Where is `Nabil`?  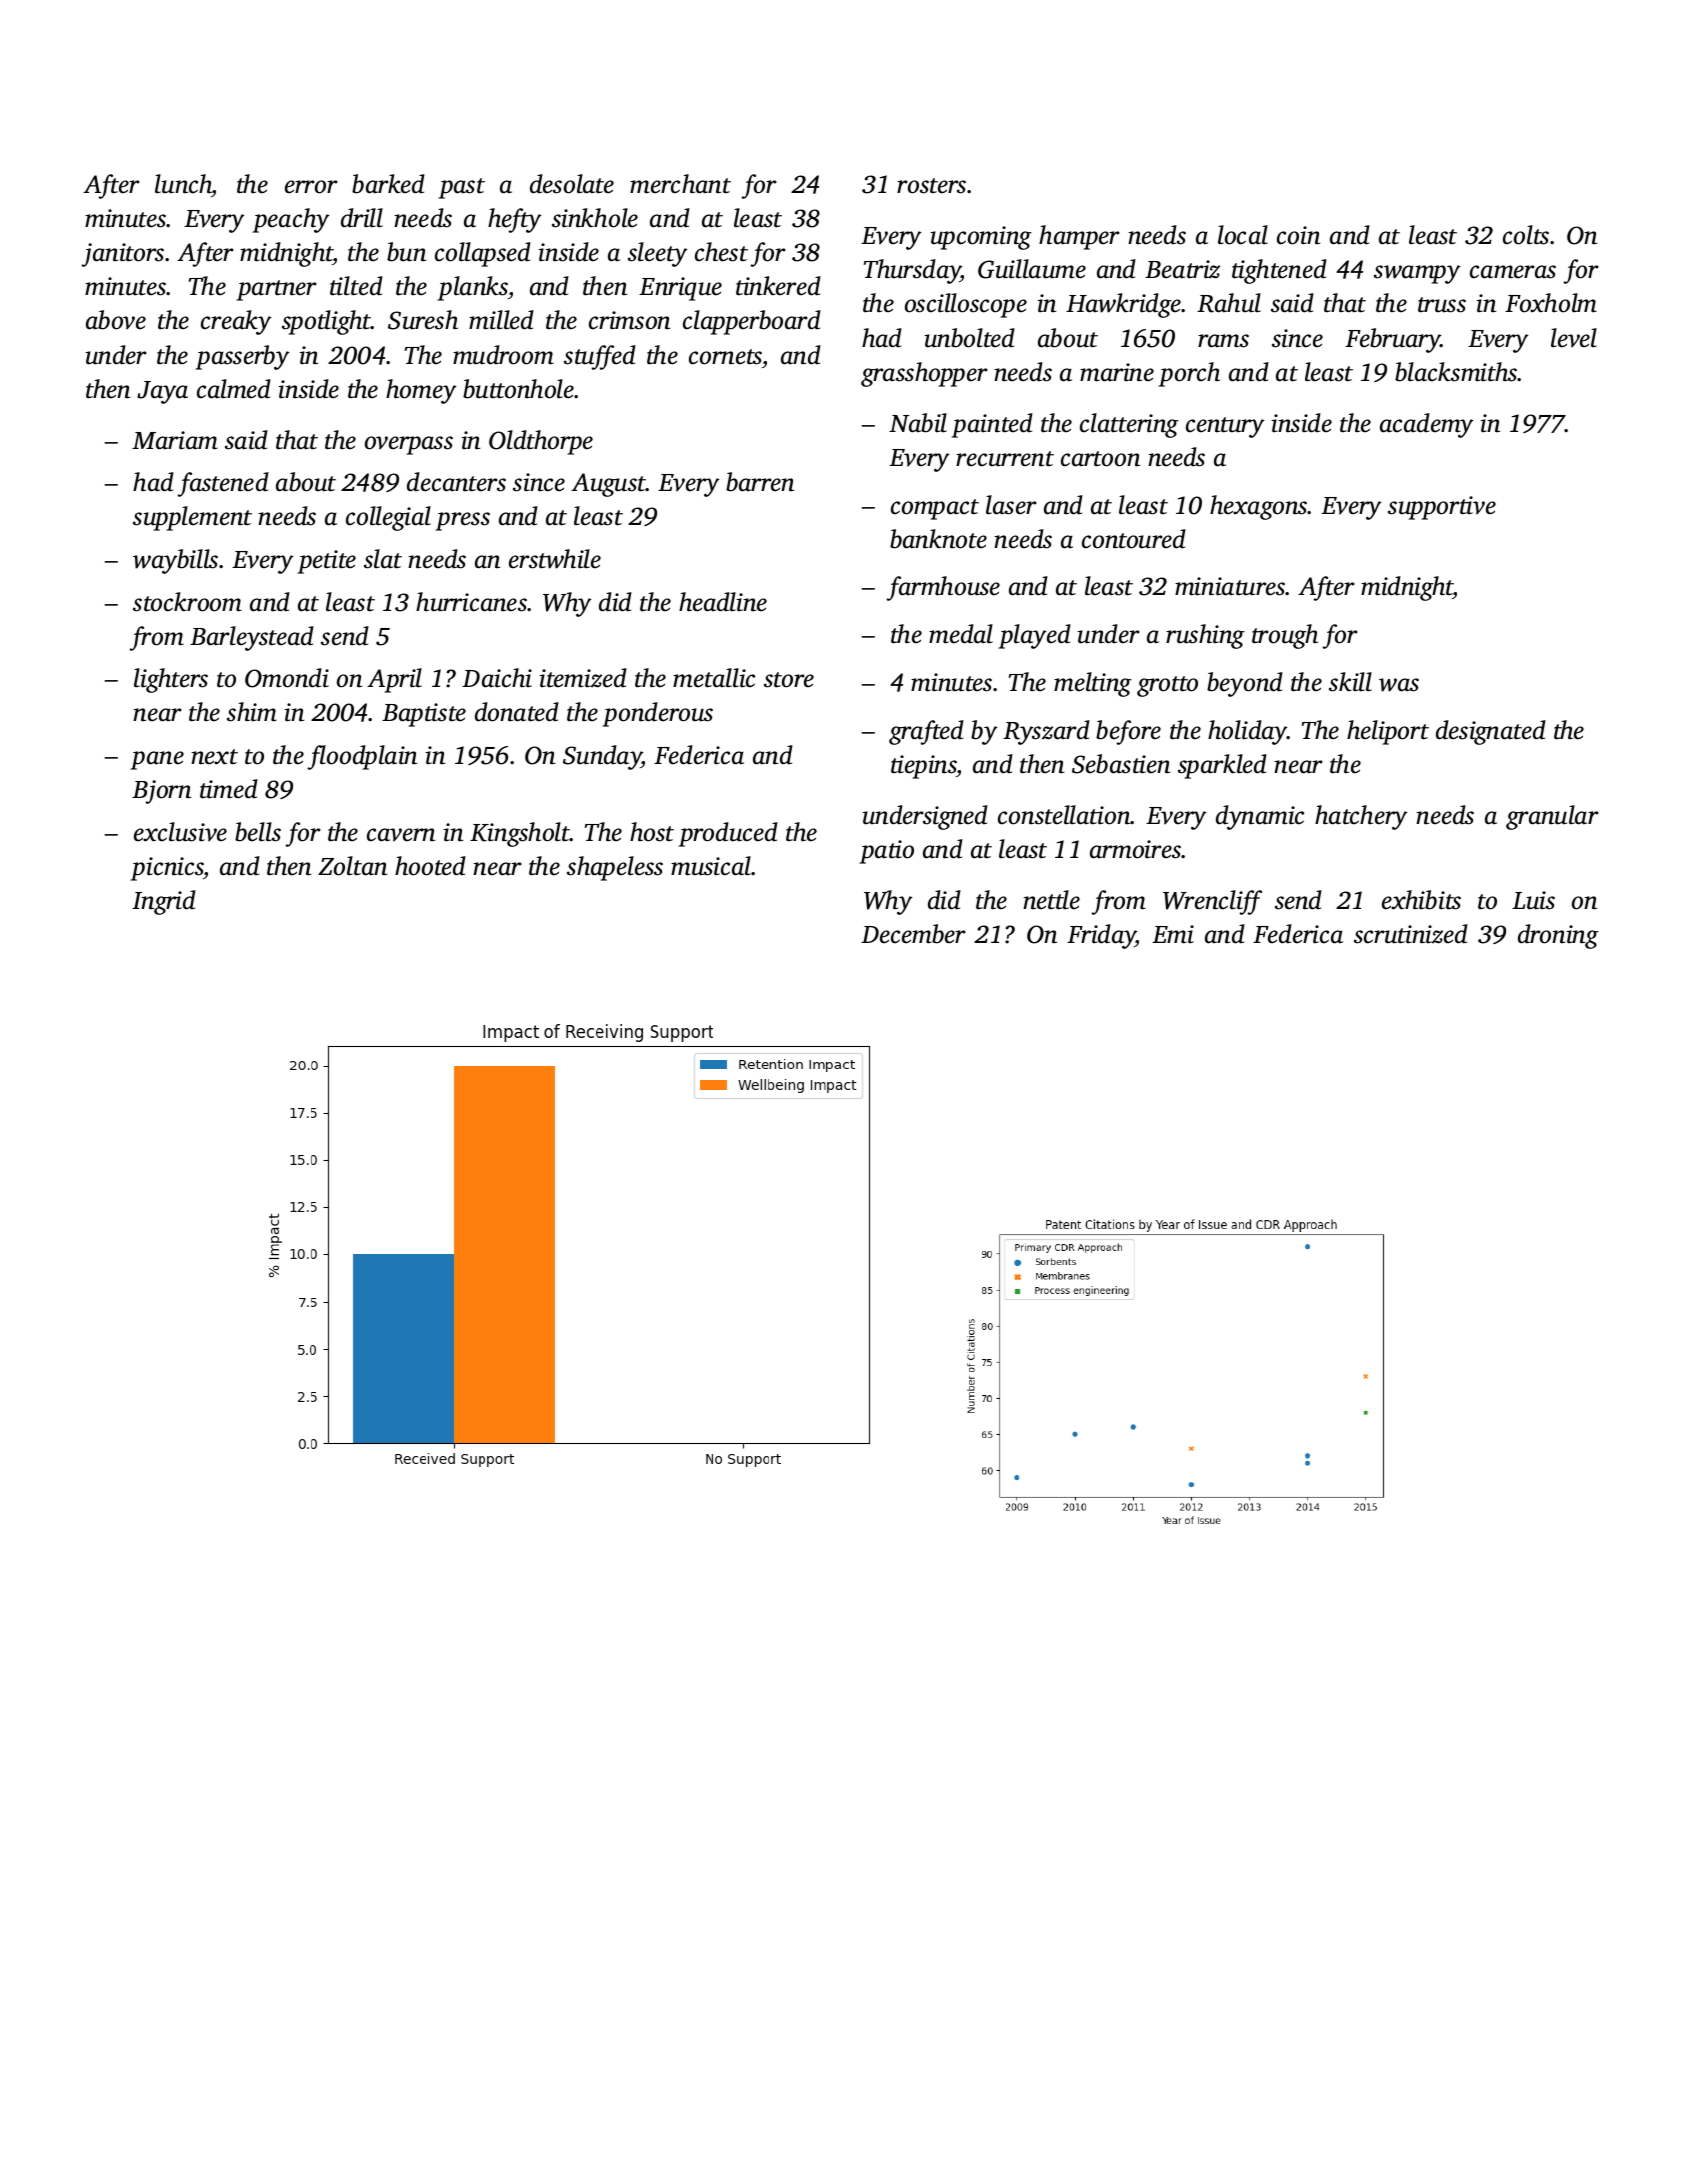
Nabil is located at coordinates (918, 423).
